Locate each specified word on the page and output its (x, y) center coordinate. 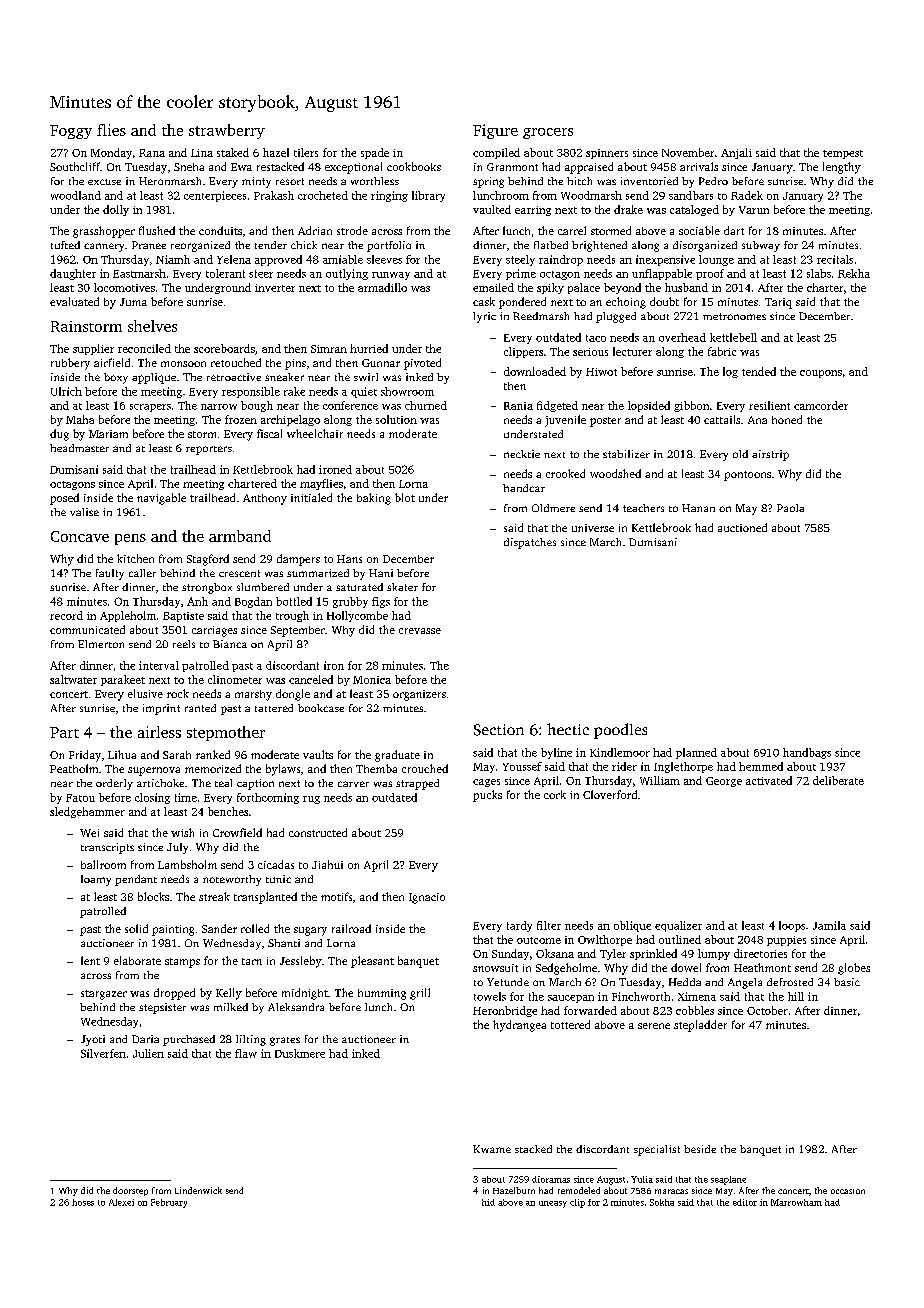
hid (488, 1202)
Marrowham (796, 1202)
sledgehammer (87, 812)
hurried (369, 348)
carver (353, 784)
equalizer (678, 926)
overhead (682, 337)
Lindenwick (198, 1190)
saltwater (73, 679)
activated (769, 780)
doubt (664, 301)
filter (549, 925)
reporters (209, 450)
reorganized (200, 246)
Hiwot (601, 372)
